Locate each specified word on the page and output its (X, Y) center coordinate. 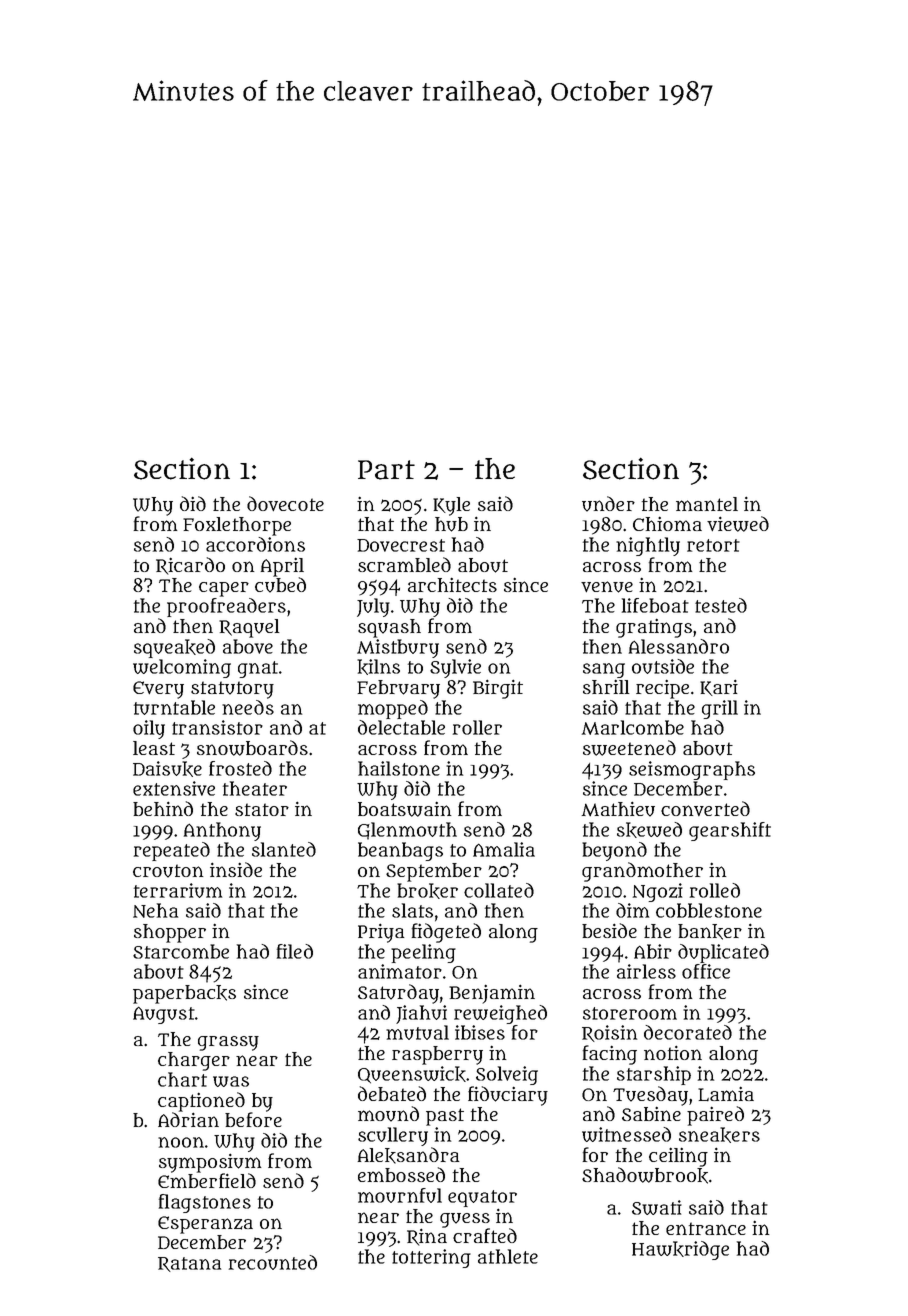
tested (721, 605)
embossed (401, 1174)
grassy (228, 1043)
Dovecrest (401, 545)
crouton (168, 871)
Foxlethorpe (237, 526)
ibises (480, 1032)
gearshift (730, 831)
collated (499, 890)
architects (452, 584)
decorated (688, 1032)
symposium (210, 1163)
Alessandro (679, 646)
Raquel (249, 628)
